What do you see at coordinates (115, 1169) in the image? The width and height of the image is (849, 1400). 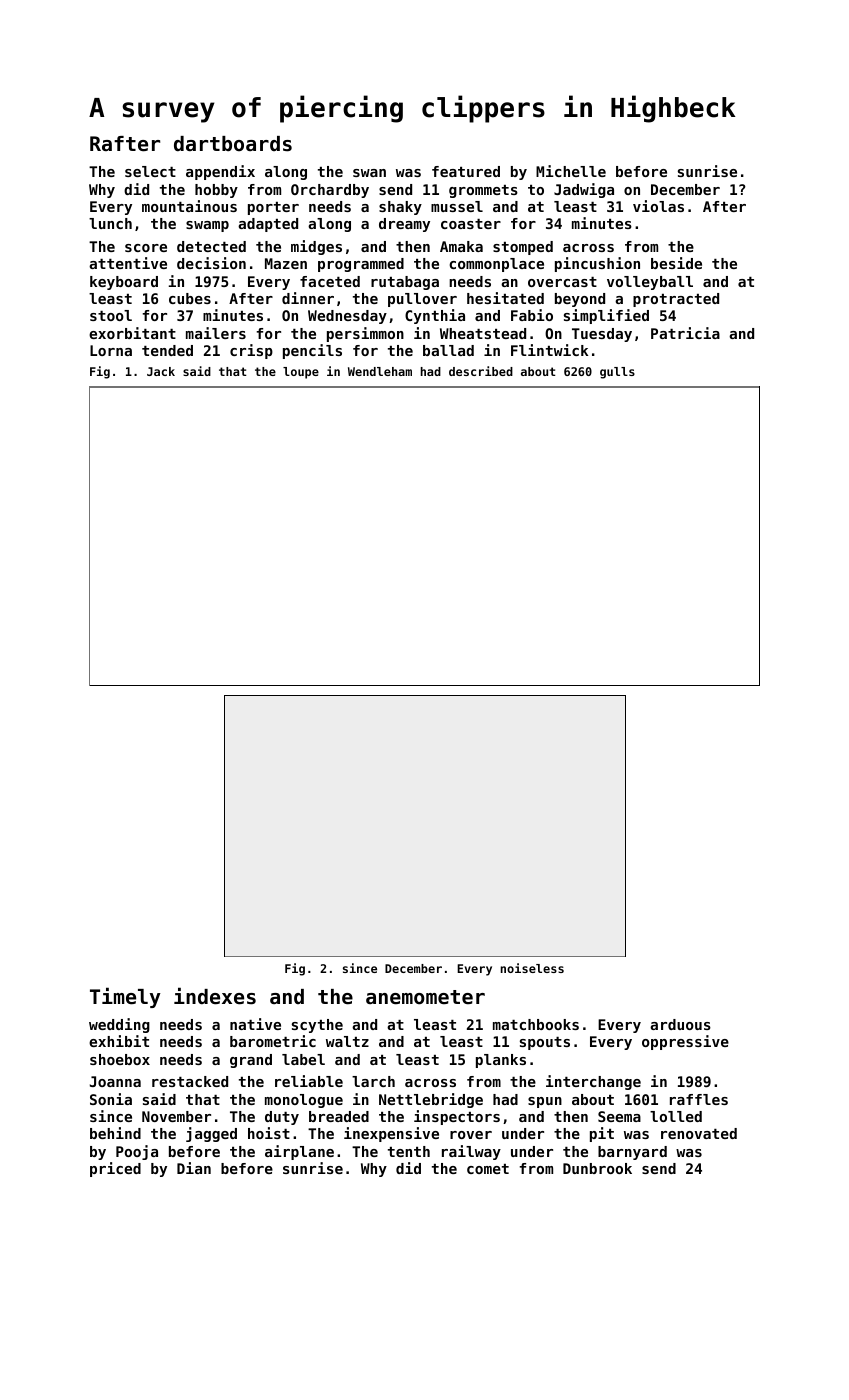 I see `priced` at bounding box center [115, 1169].
